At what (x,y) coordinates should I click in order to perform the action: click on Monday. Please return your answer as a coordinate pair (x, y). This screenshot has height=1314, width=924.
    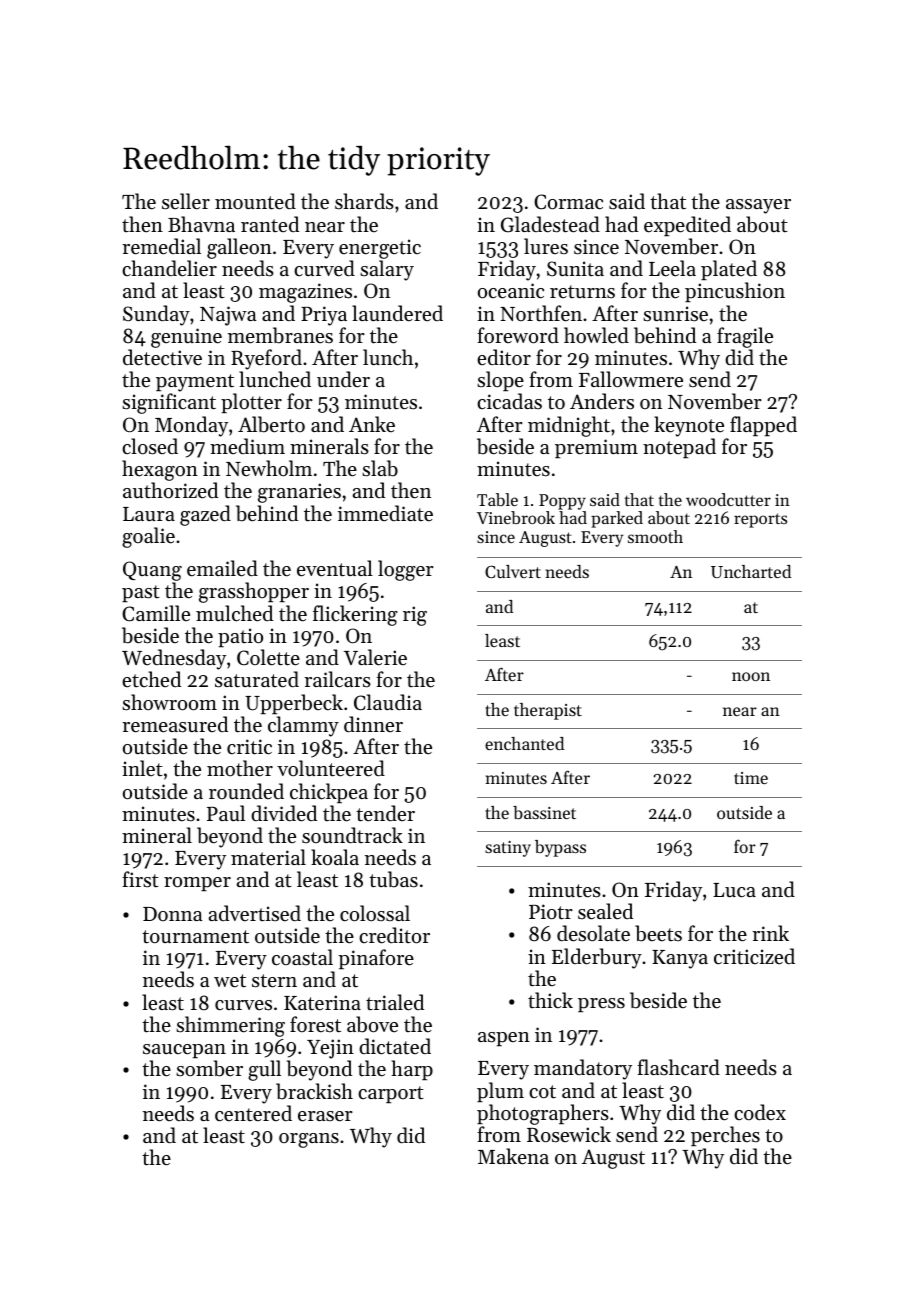
    Looking at the image, I should click on (191, 426).
